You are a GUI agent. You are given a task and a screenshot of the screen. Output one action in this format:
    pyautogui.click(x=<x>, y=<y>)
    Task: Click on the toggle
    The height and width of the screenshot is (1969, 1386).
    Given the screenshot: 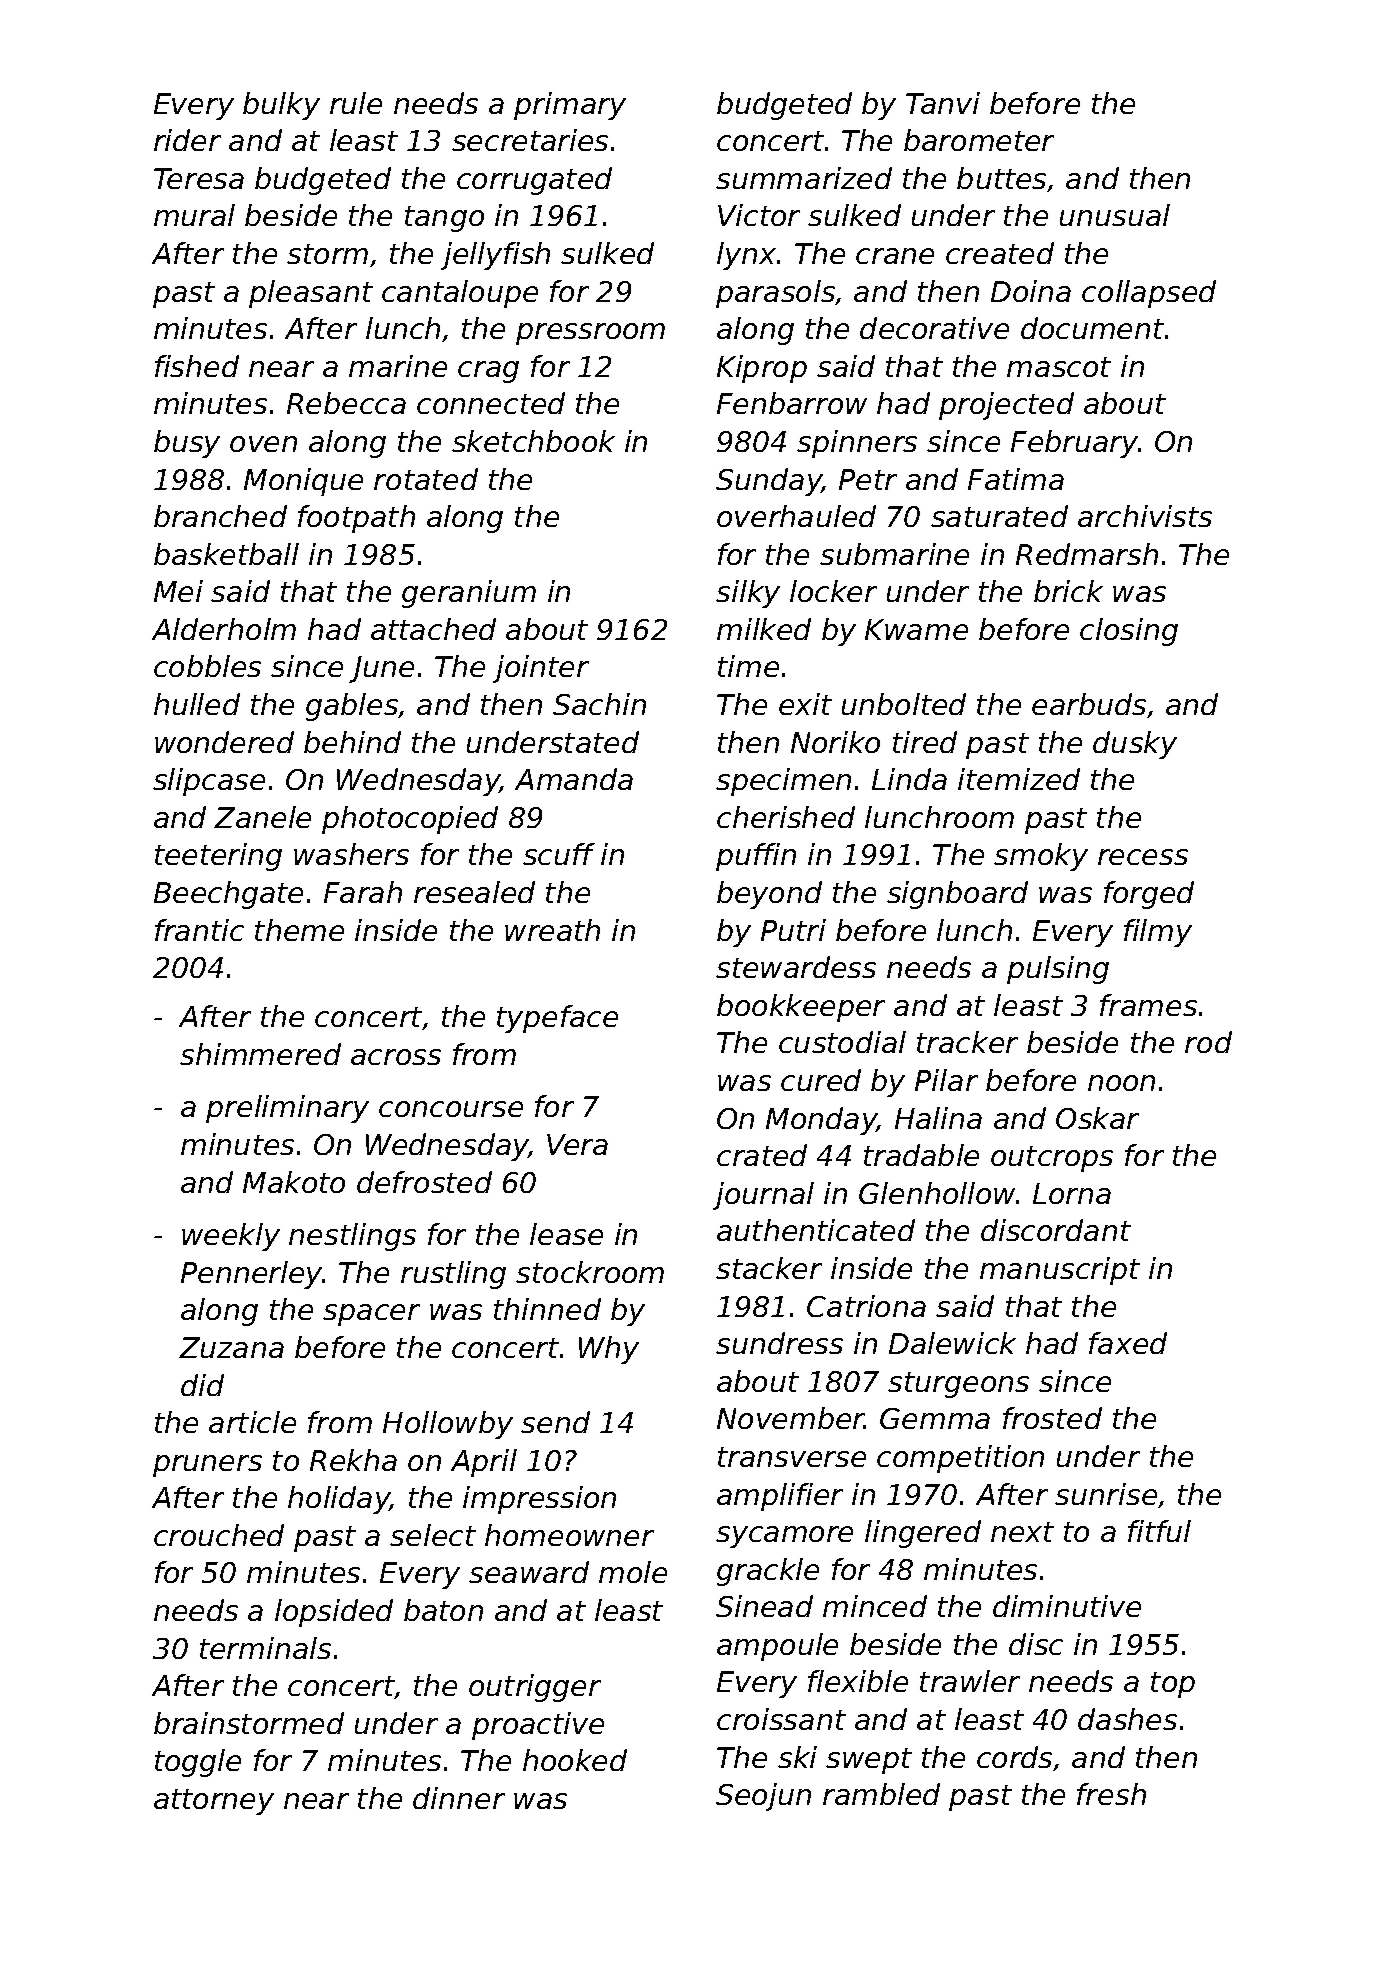 What is the action you would take?
    pyautogui.click(x=198, y=1763)
